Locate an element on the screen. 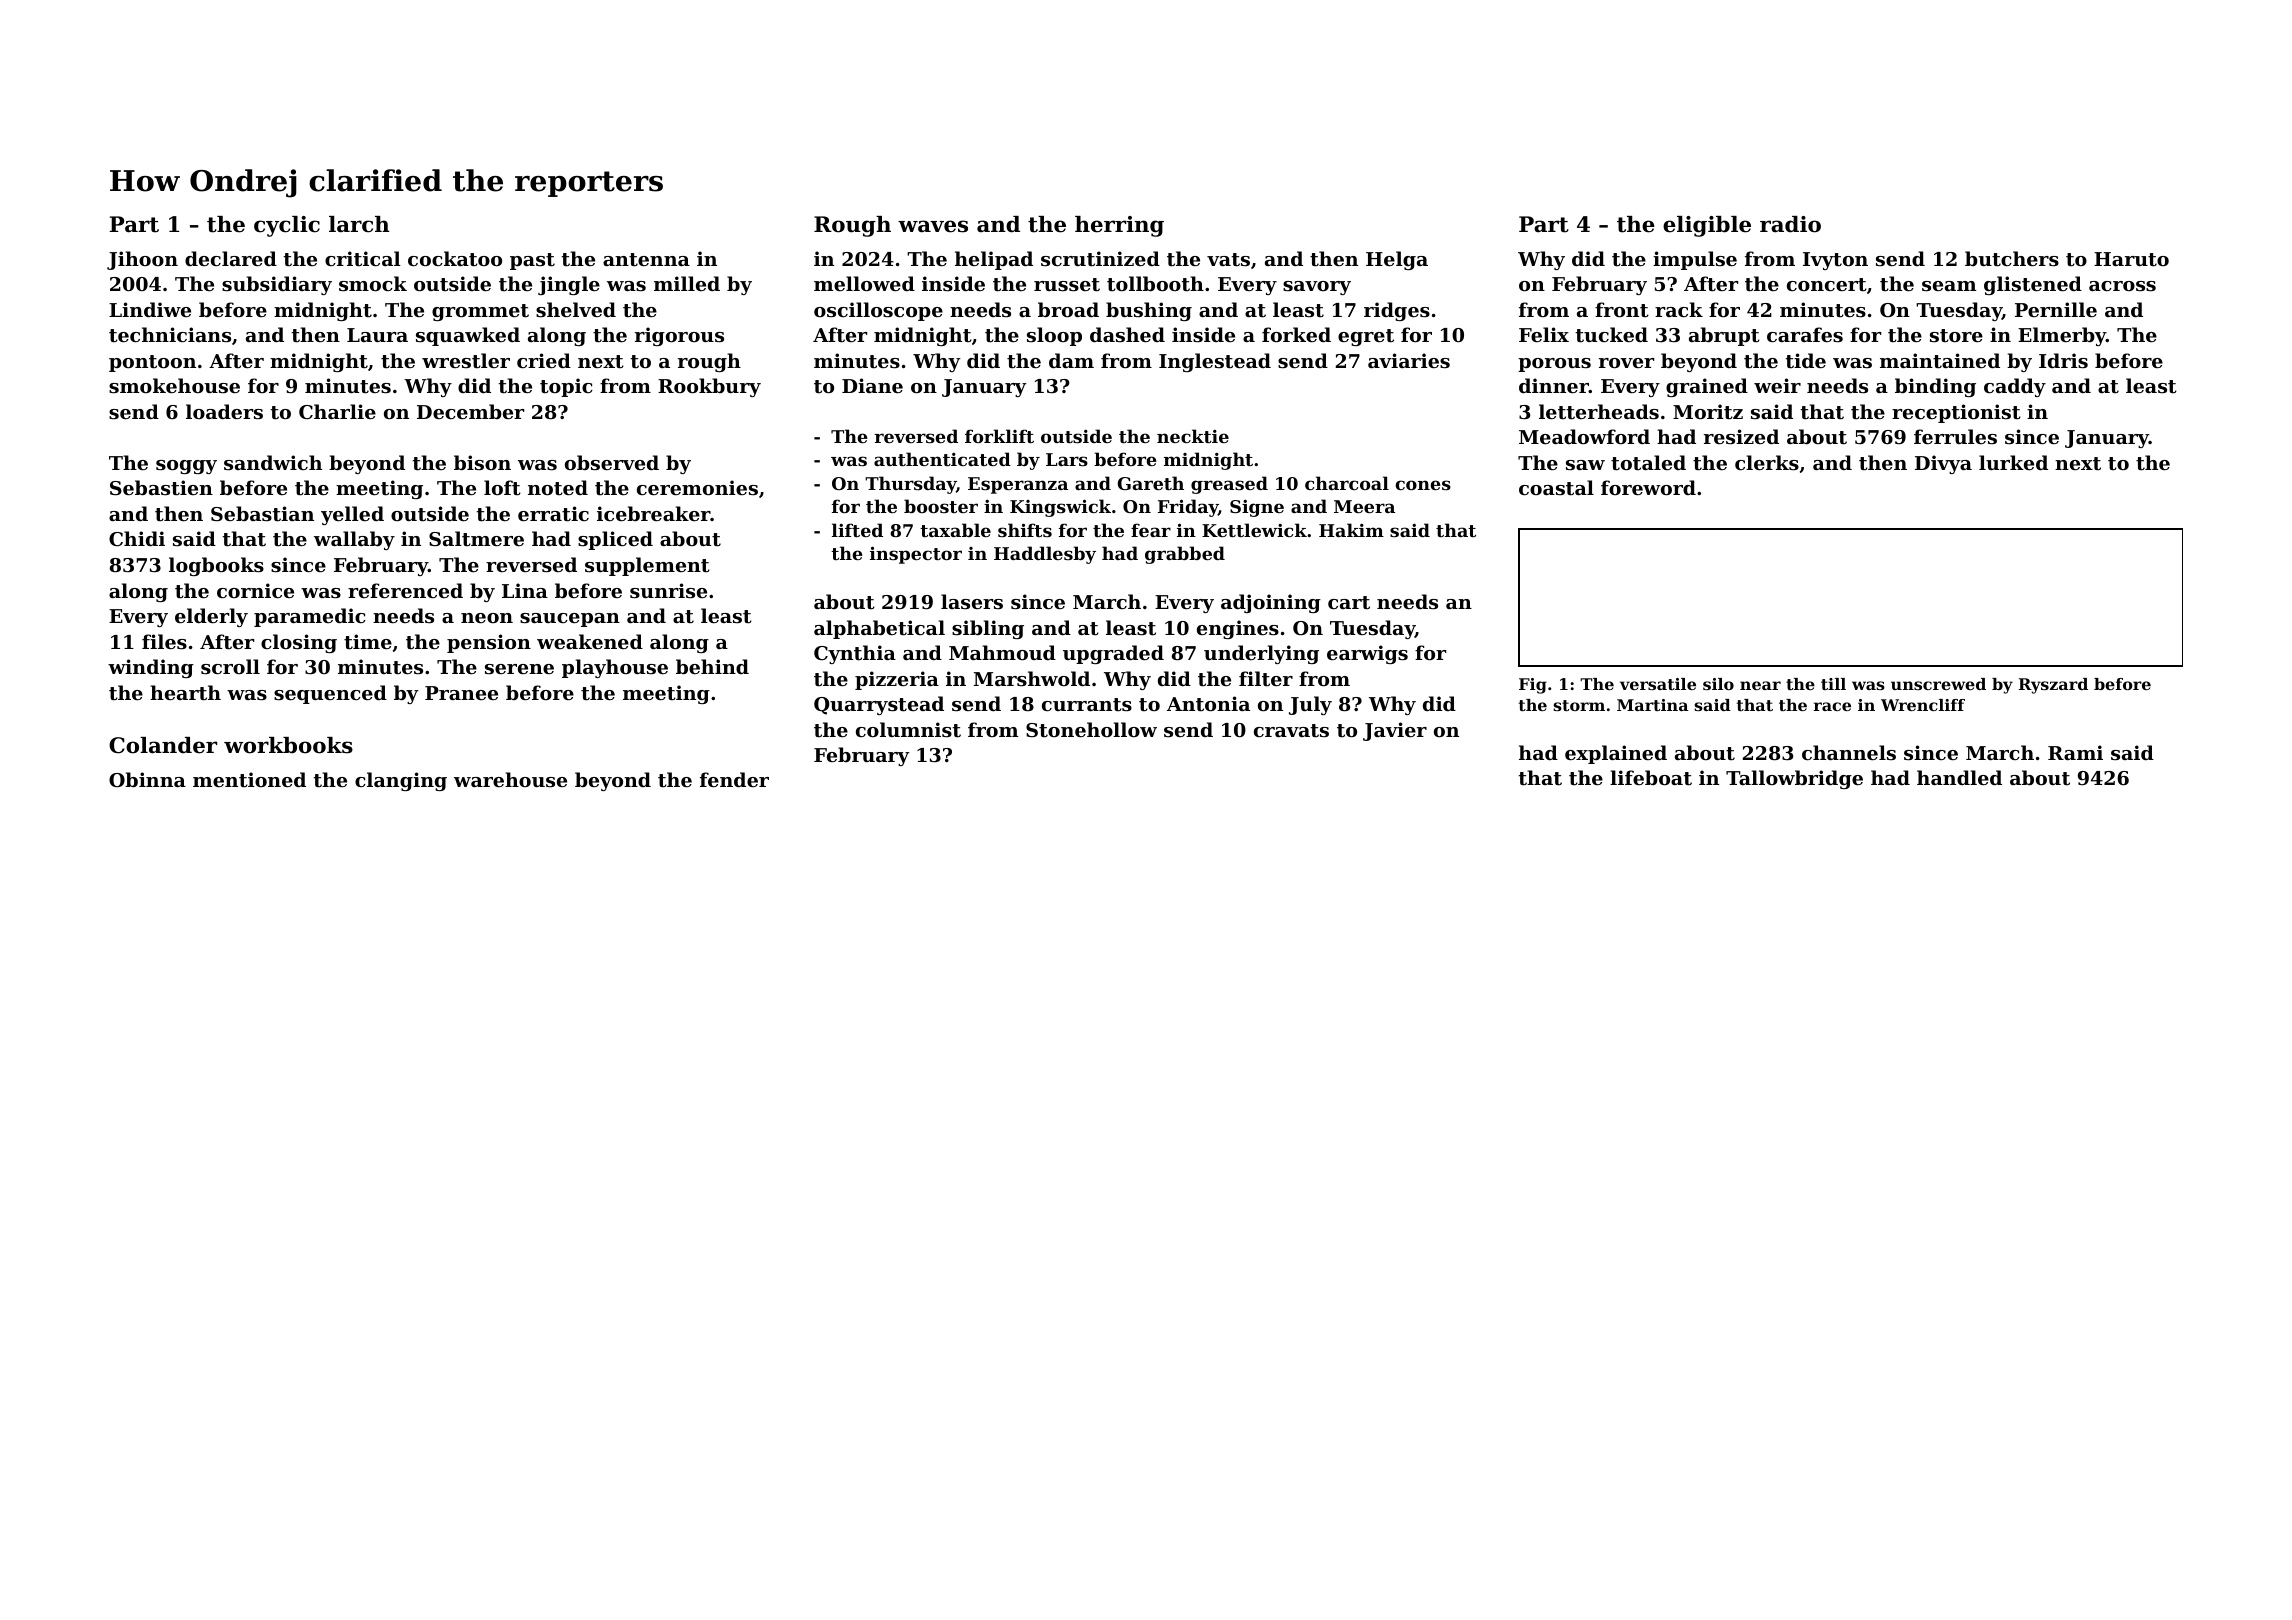  engines is located at coordinates (1238, 629).
